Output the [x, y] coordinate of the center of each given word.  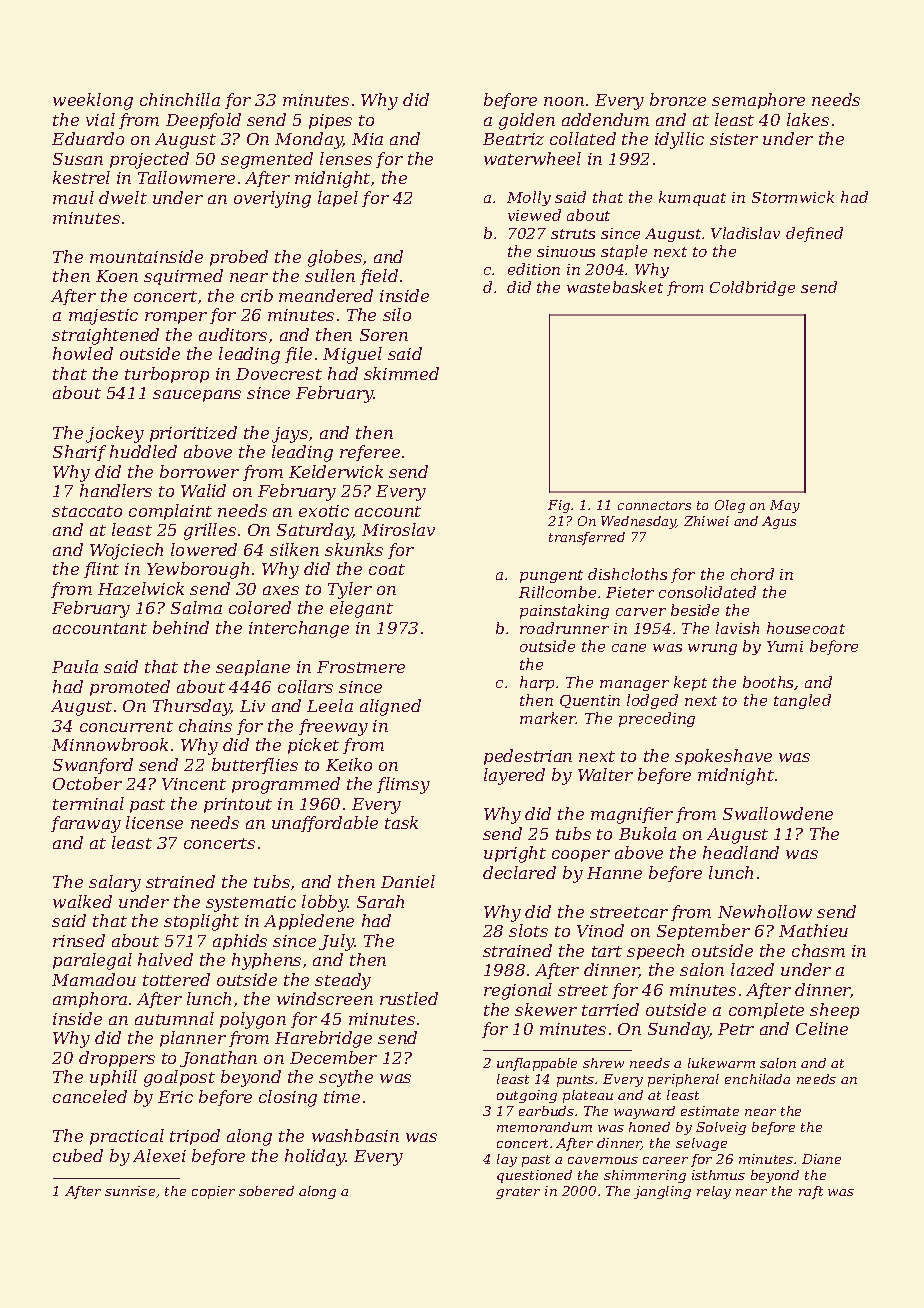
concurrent [126, 726]
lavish [737, 628]
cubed [78, 1155]
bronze [678, 99]
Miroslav [398, 529]
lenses [346, 158]
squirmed [183, 277]
